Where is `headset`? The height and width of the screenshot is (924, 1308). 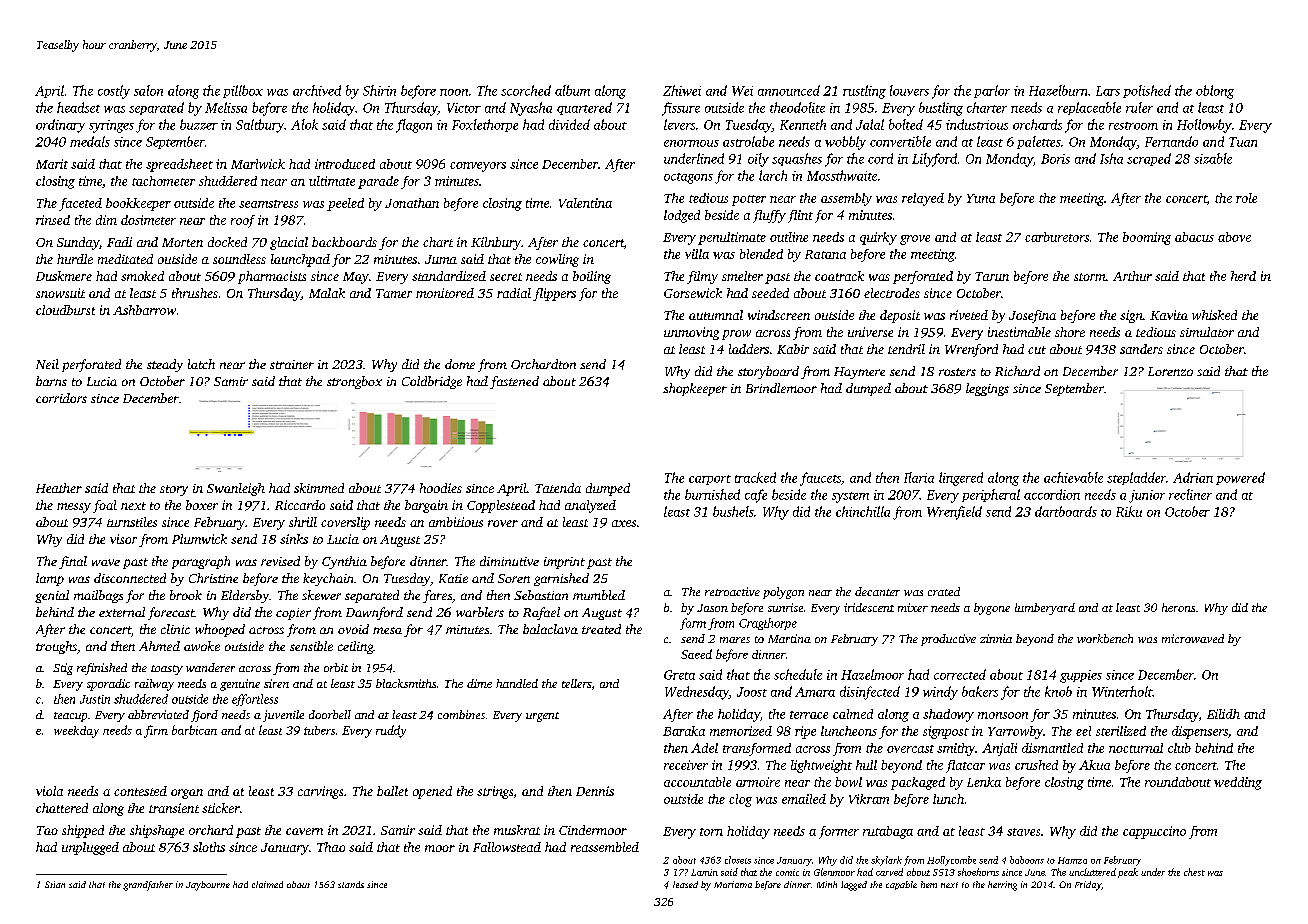 headset is located at coordinates (78, 107).
